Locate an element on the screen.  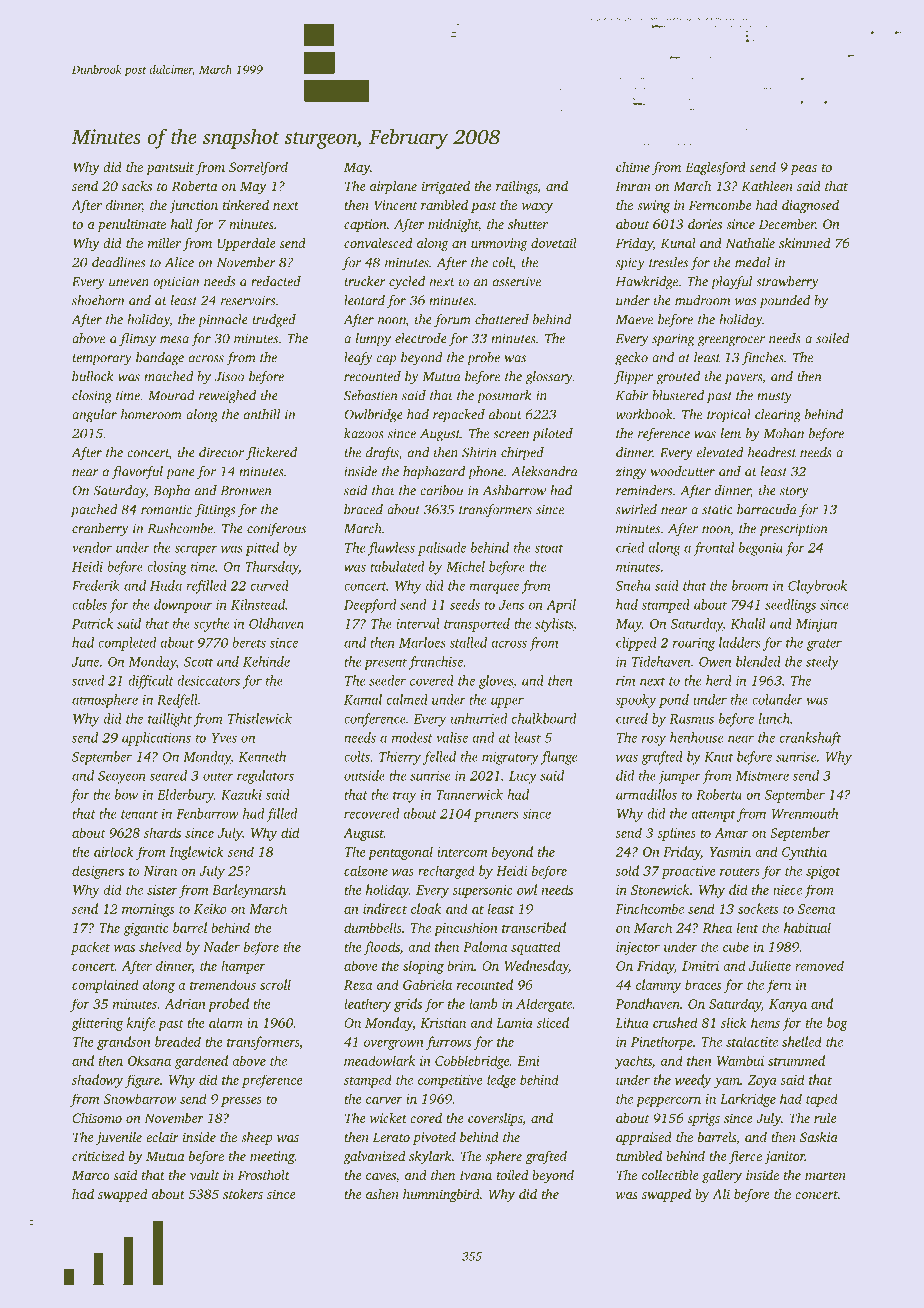
clammy is located at coordinates (658, 986).
